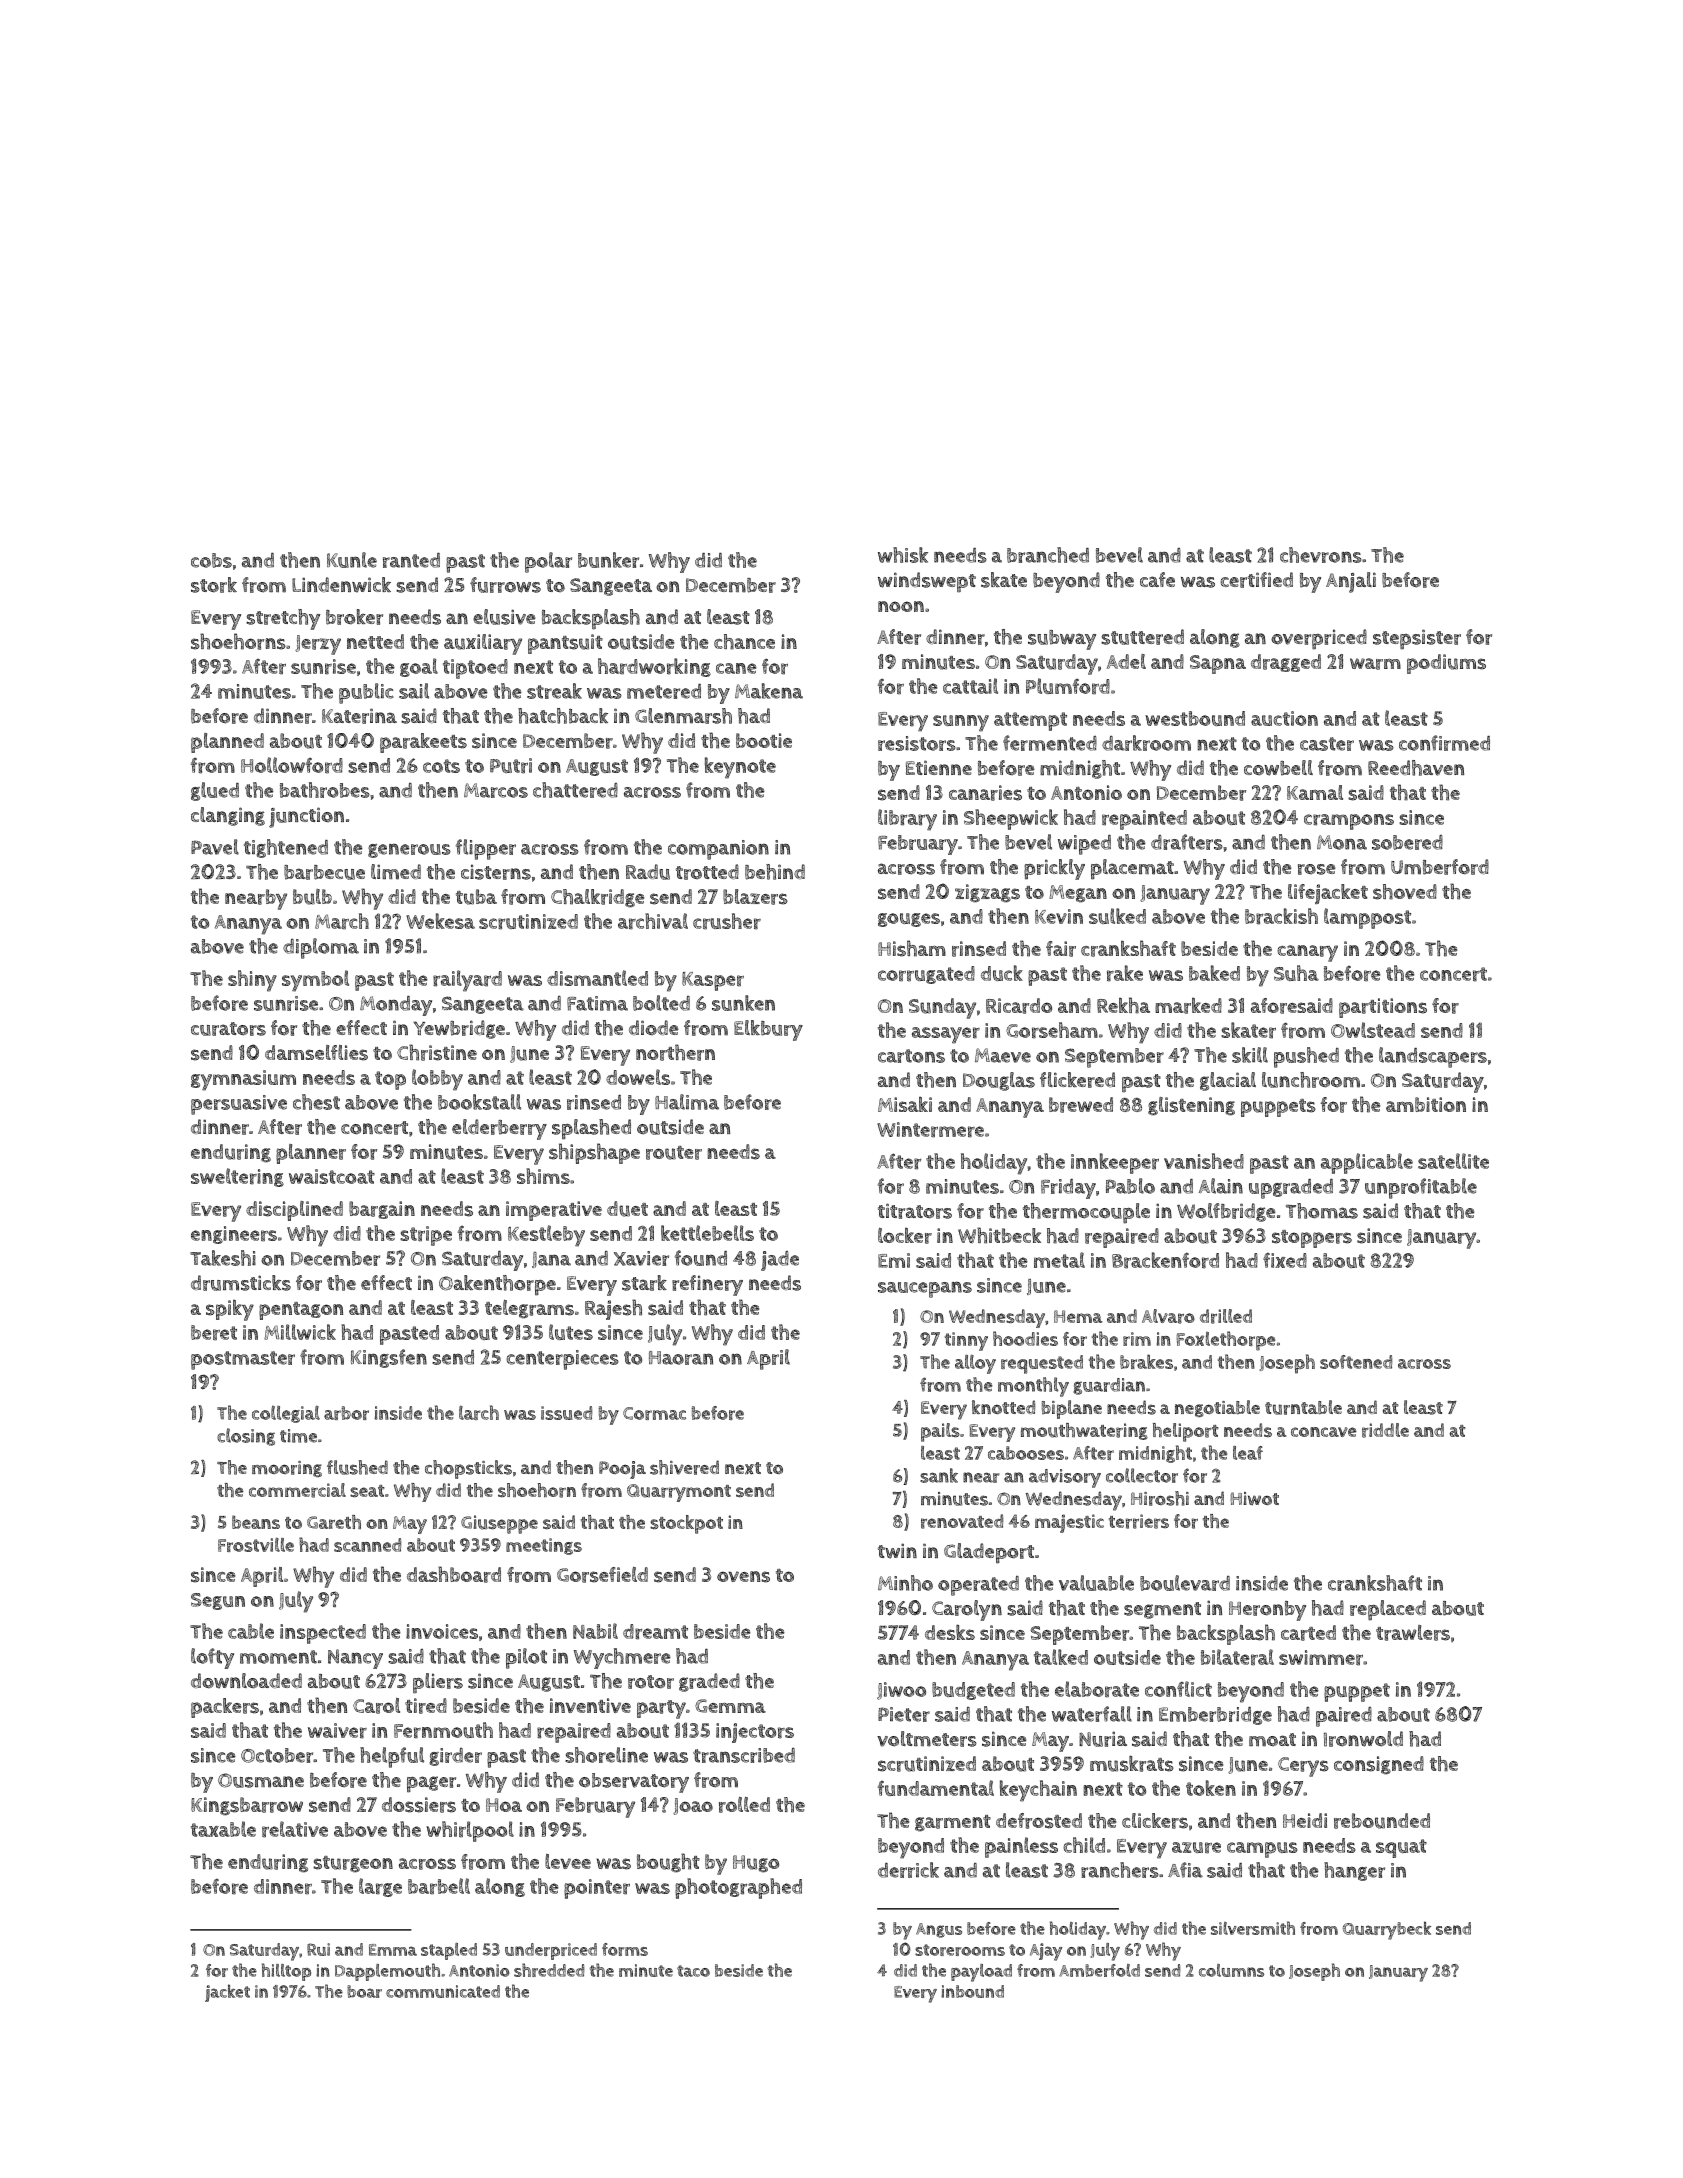 This image has height=2178, width=1683. What do you see at coordinates (225, 1708) in the image?
I see `packers` at bounding box center [225, 1708].
